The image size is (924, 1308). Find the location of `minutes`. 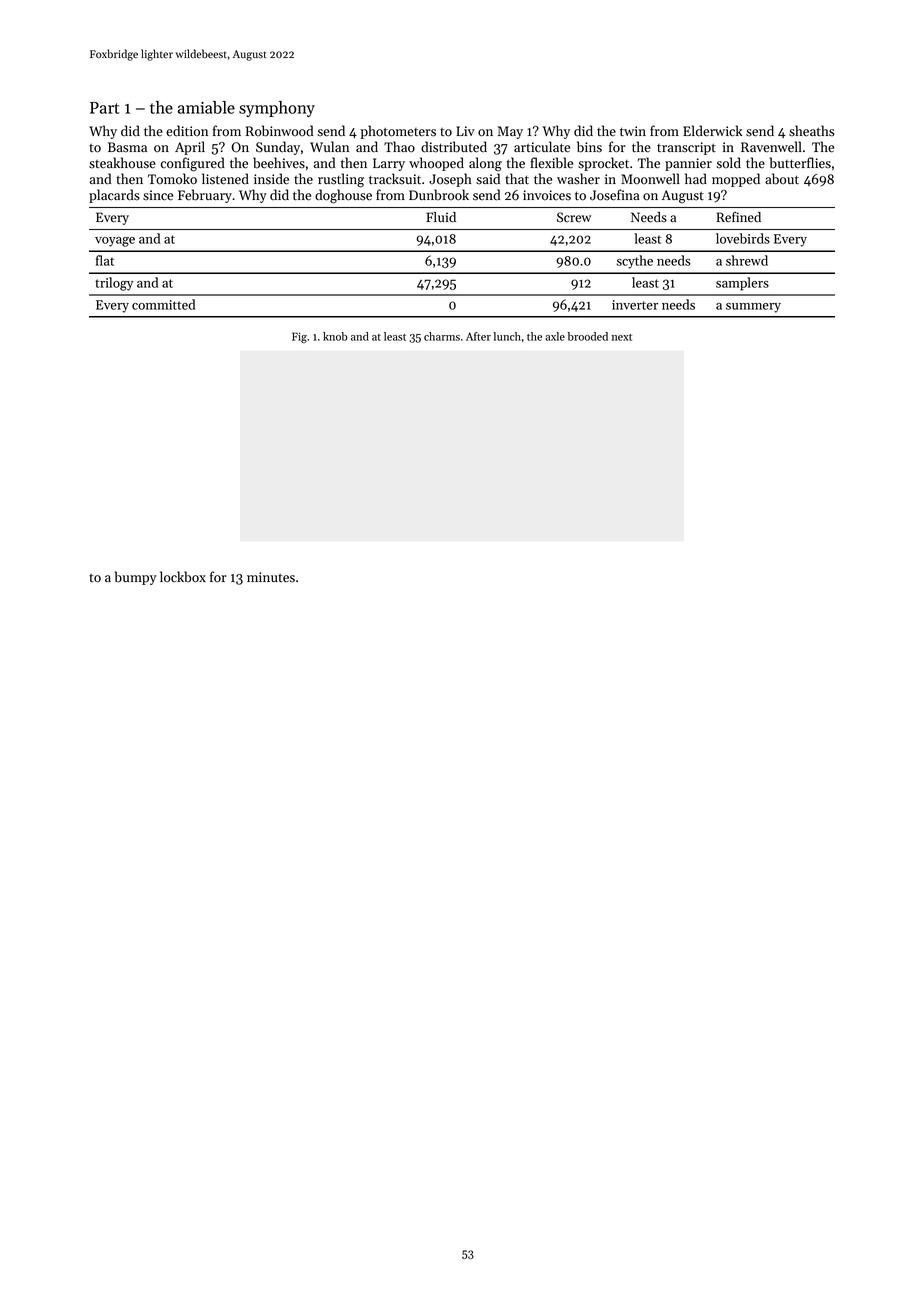

minutes is located at coordinates (271, 577).
